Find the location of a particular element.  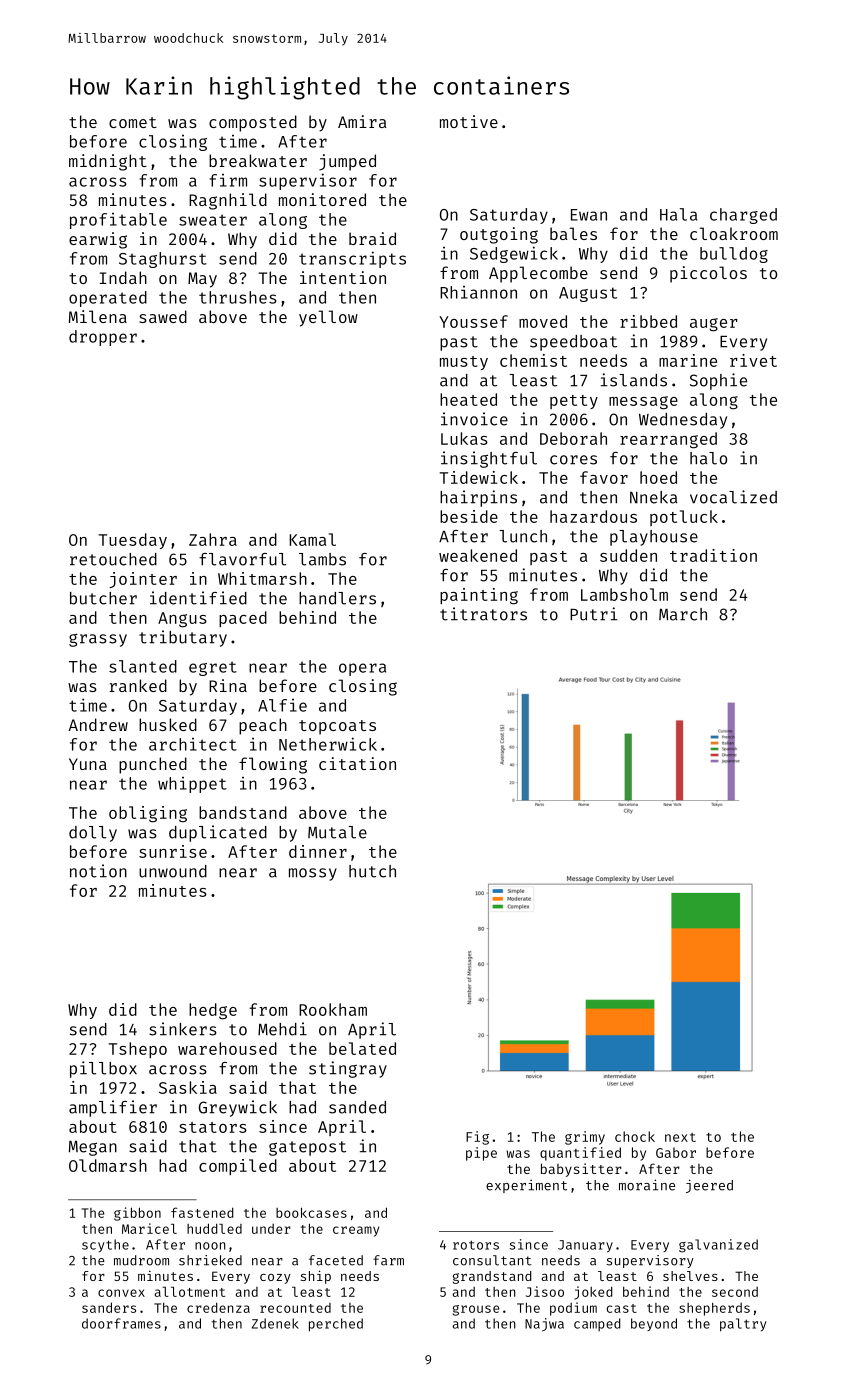

citation is located at coordinates (357, 763).
